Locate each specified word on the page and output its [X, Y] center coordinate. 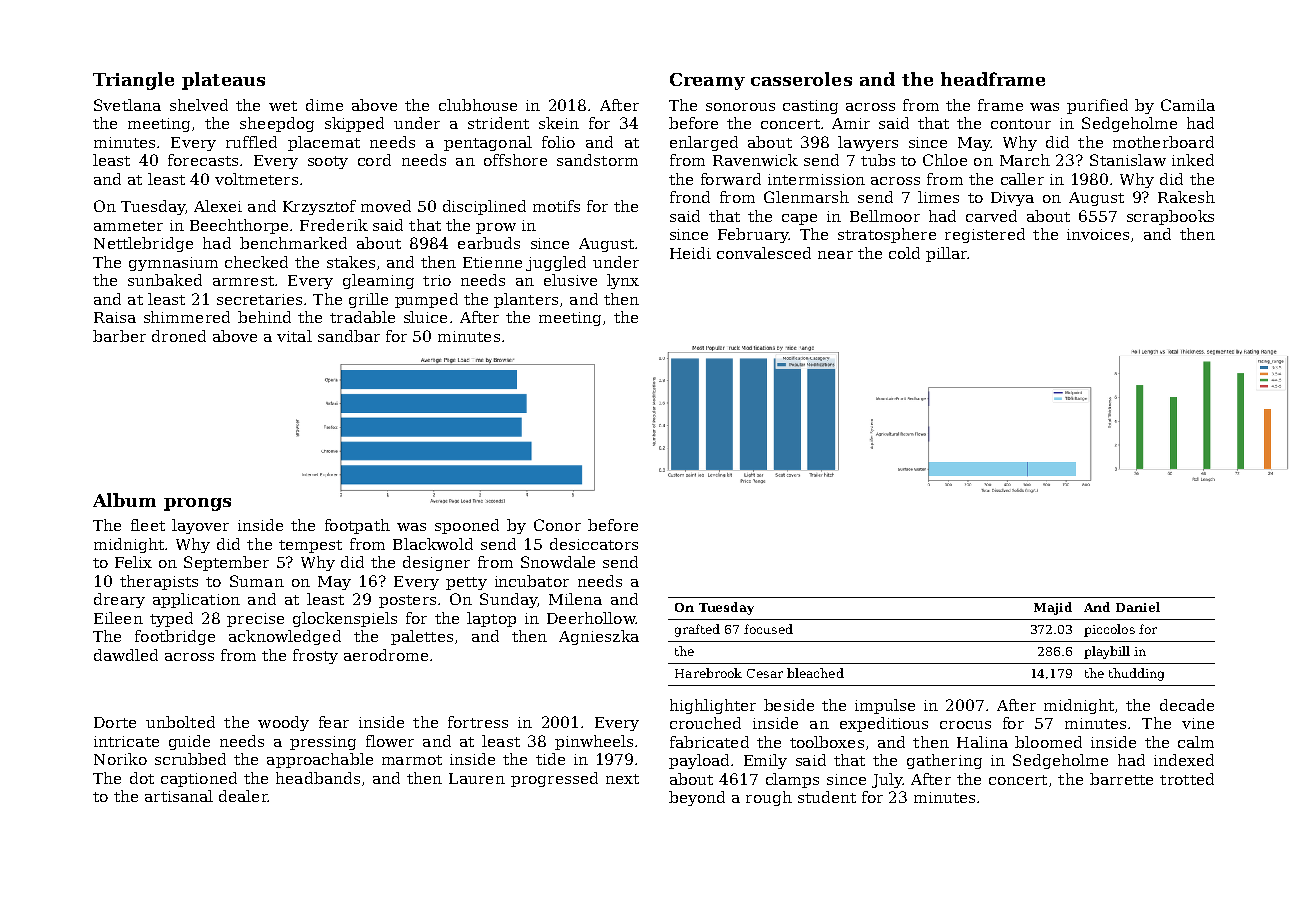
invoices [1098, 234]
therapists [159, 582]
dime [324, 105]
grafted [697, 630]
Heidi [690, 253]
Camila [1188, 105]
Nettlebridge [143, 244]
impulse [885, 706]
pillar [947, 254]
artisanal [179, 796]
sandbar [349, 336]
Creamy [707, 81]
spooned [467, 526]
